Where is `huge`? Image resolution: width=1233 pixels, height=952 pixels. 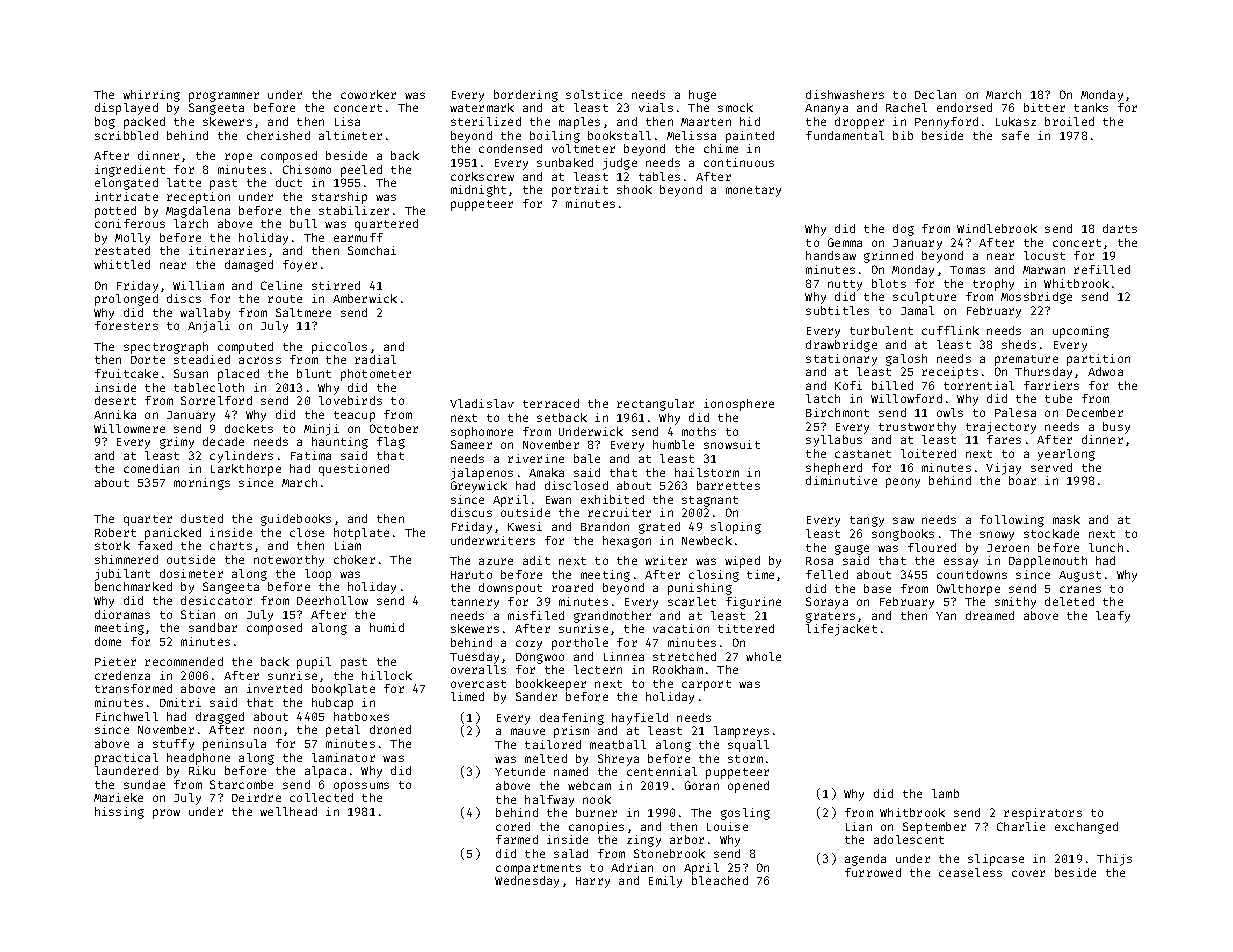
huge is located at coordinates (702, 96).
